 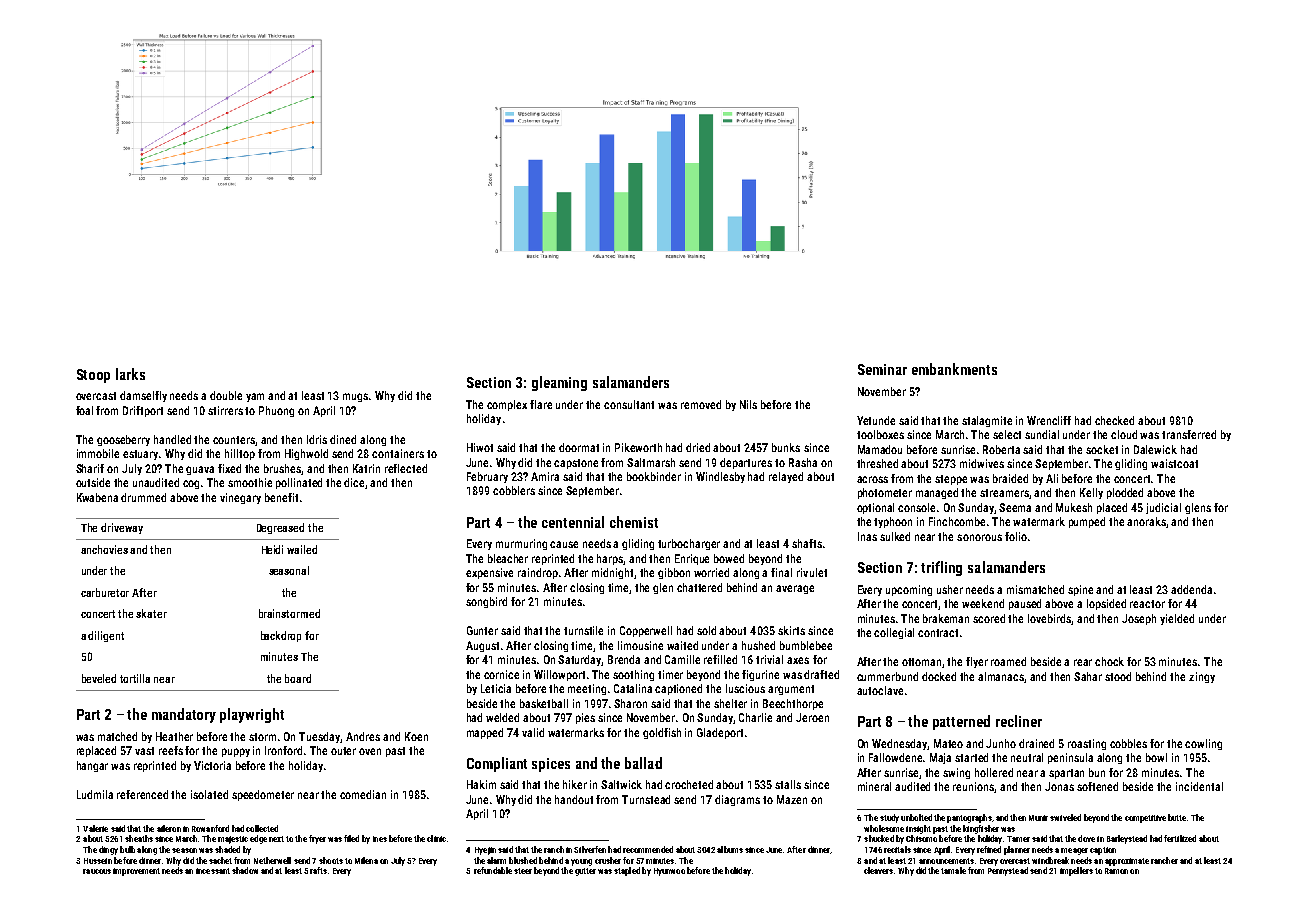 I want to click on board, so click(x=298, y=678).
